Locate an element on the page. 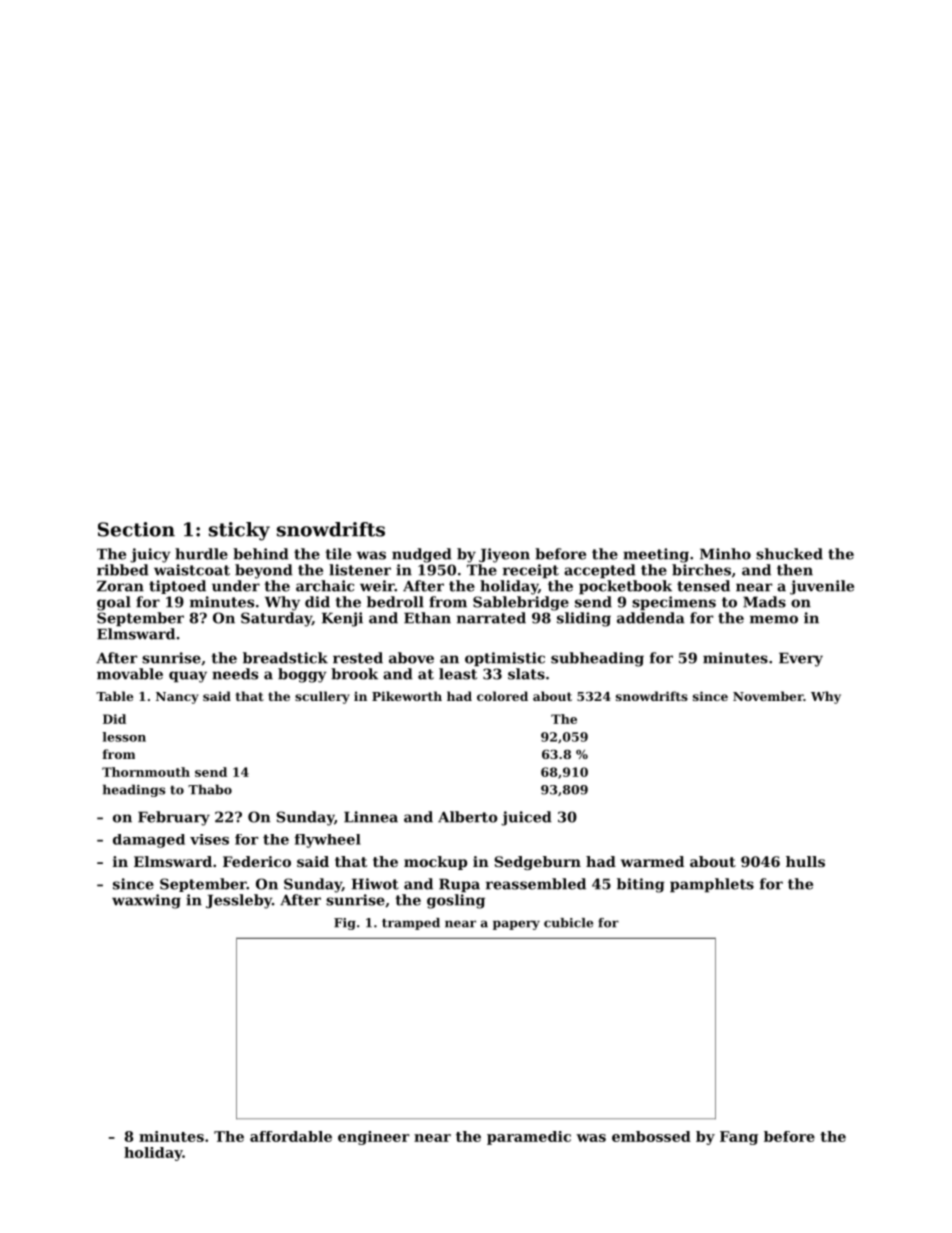 The image size is (952, 1233). Saturday is located at coordinates (276, 619).
